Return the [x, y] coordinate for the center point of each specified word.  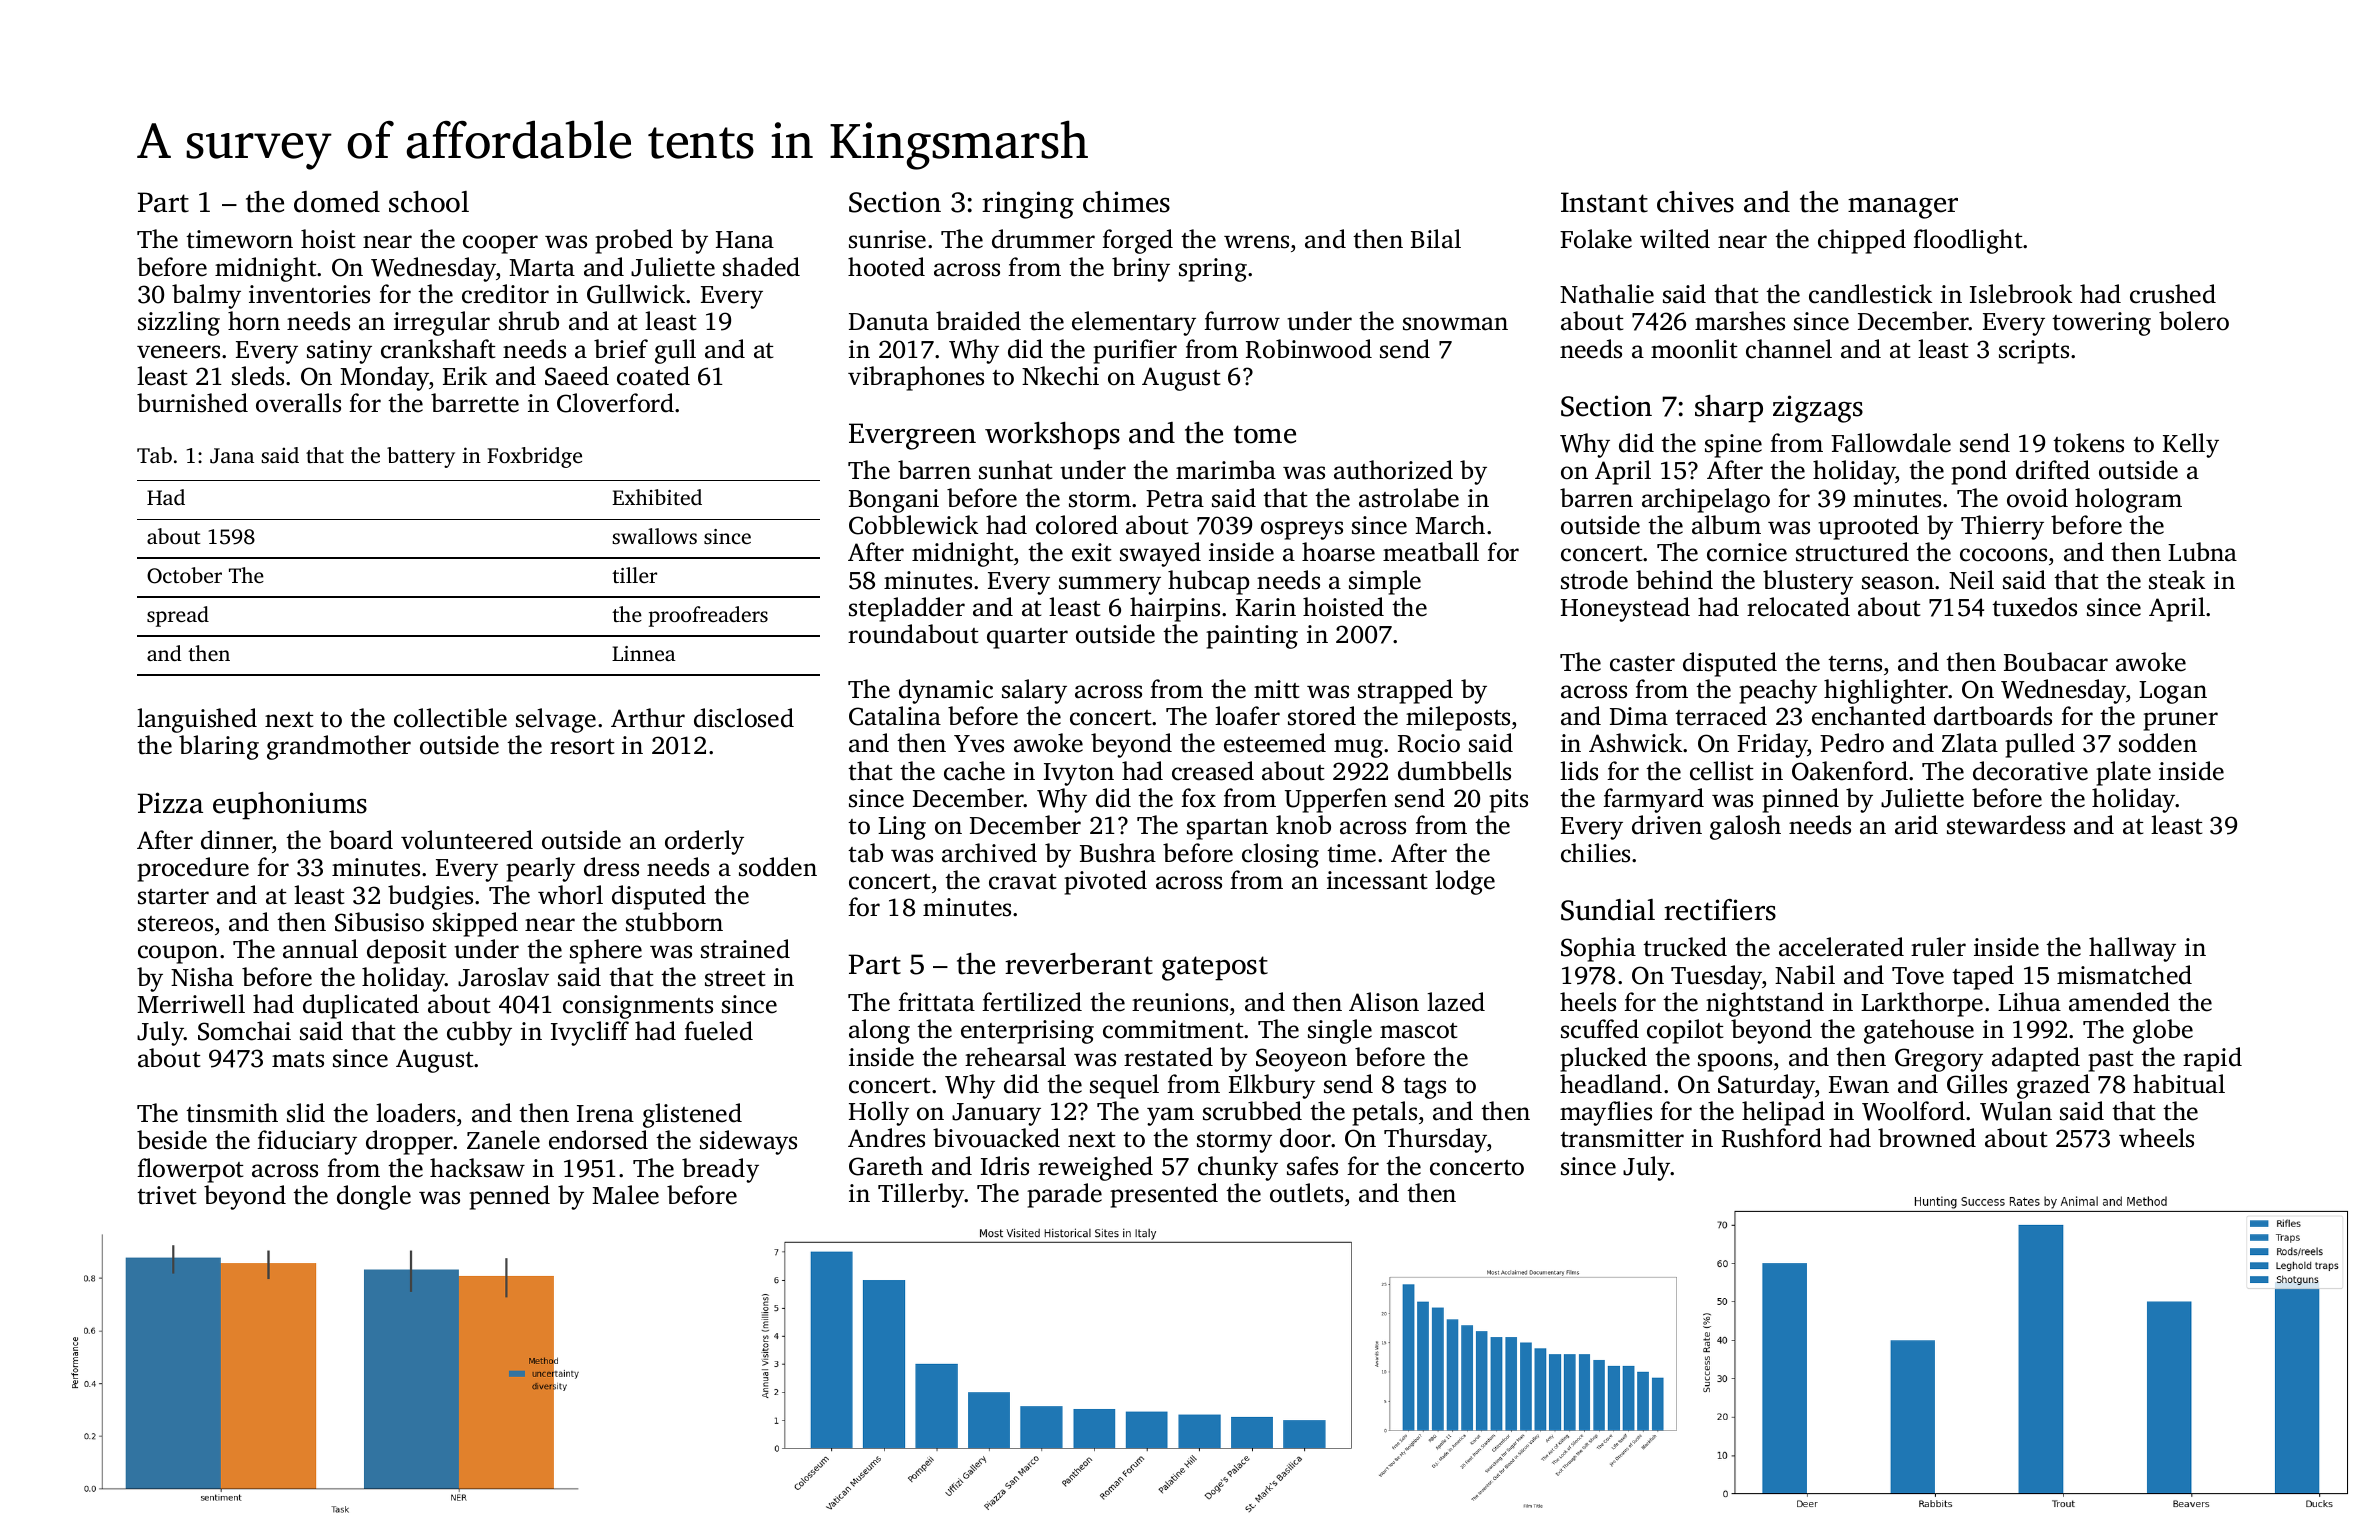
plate [2123, 773]
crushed [2173, 294]
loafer [1247, 716]
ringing [1028, 205]
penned [509, 1197]
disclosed [744, 718]
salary [1034, 691]
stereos [175, 924]
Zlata [1970, 743]
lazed [1456, 1002]
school [429, 202]
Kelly [2191, 445]
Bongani [894, 501]
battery [421, 457]
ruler [1938, 947]
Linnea [644, 653]
